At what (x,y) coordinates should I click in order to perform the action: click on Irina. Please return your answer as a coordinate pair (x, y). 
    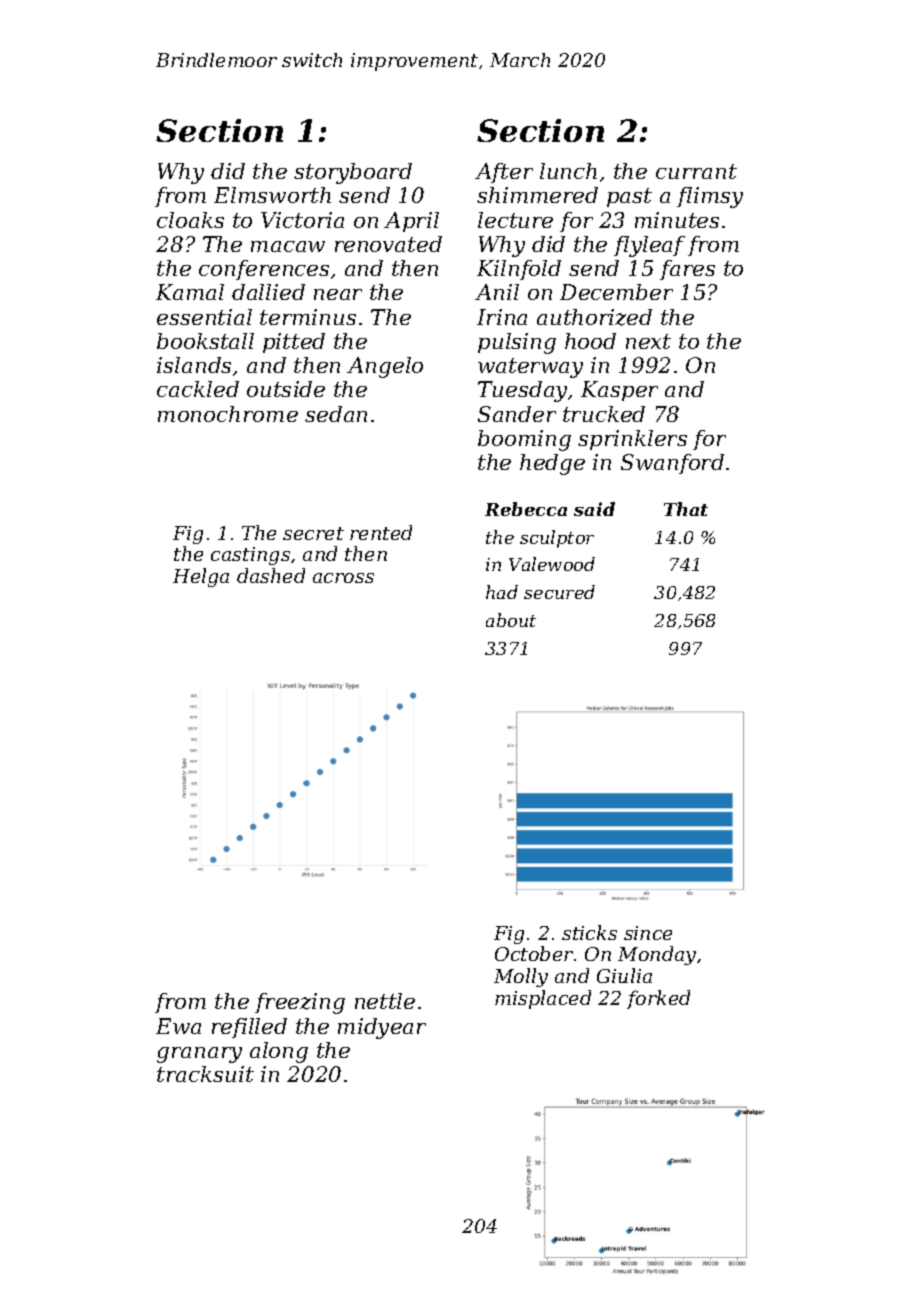
    Looking at the image, I should click on (502, 317).
